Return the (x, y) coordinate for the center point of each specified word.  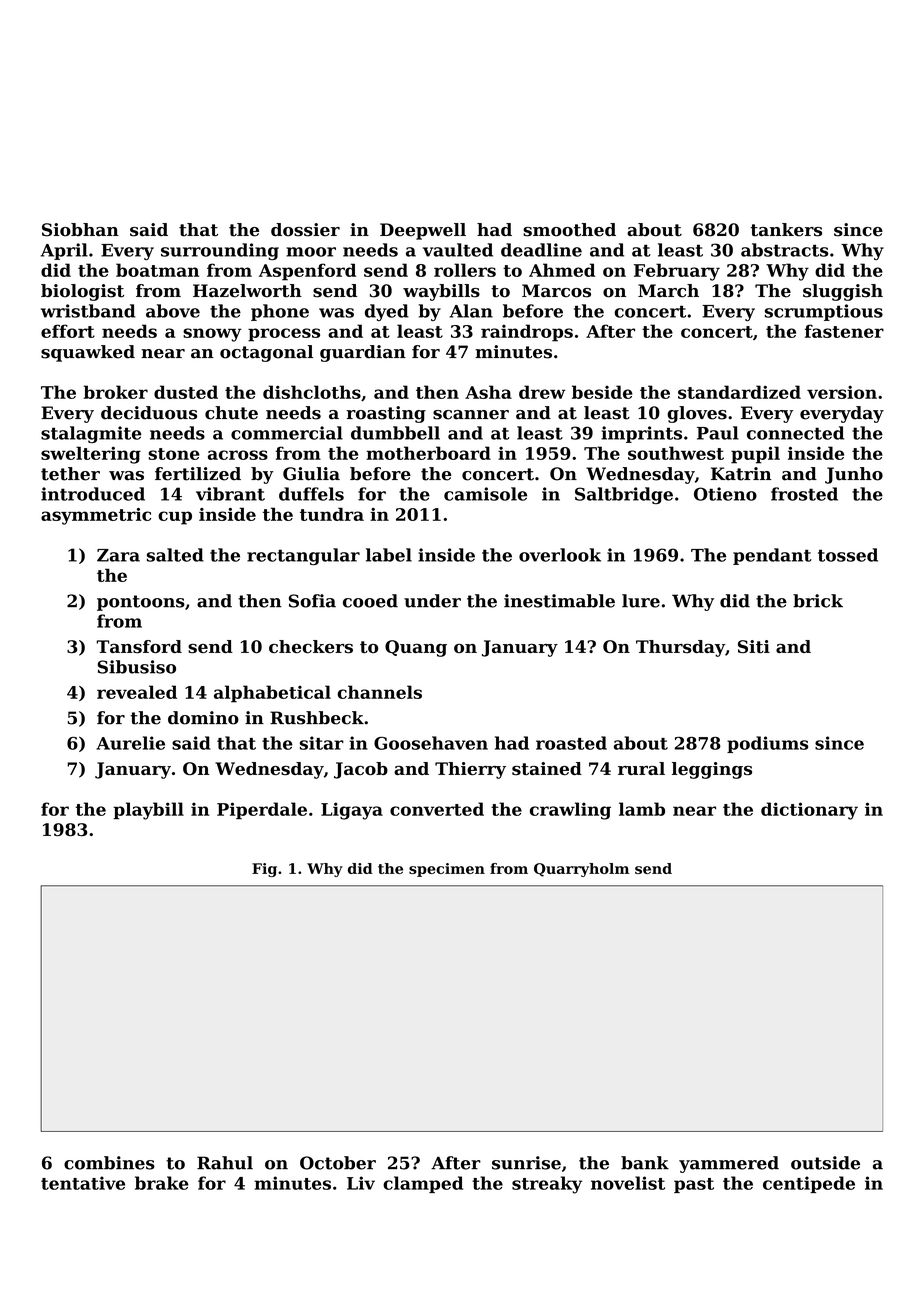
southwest (676, 453)
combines (109, 1163)
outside (825, 1163)
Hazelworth (247, 291)
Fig (264, 870)
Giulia (311, 474)
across (238, 455)
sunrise (526, 1163)
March (668, 291)
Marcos (556, 291)
